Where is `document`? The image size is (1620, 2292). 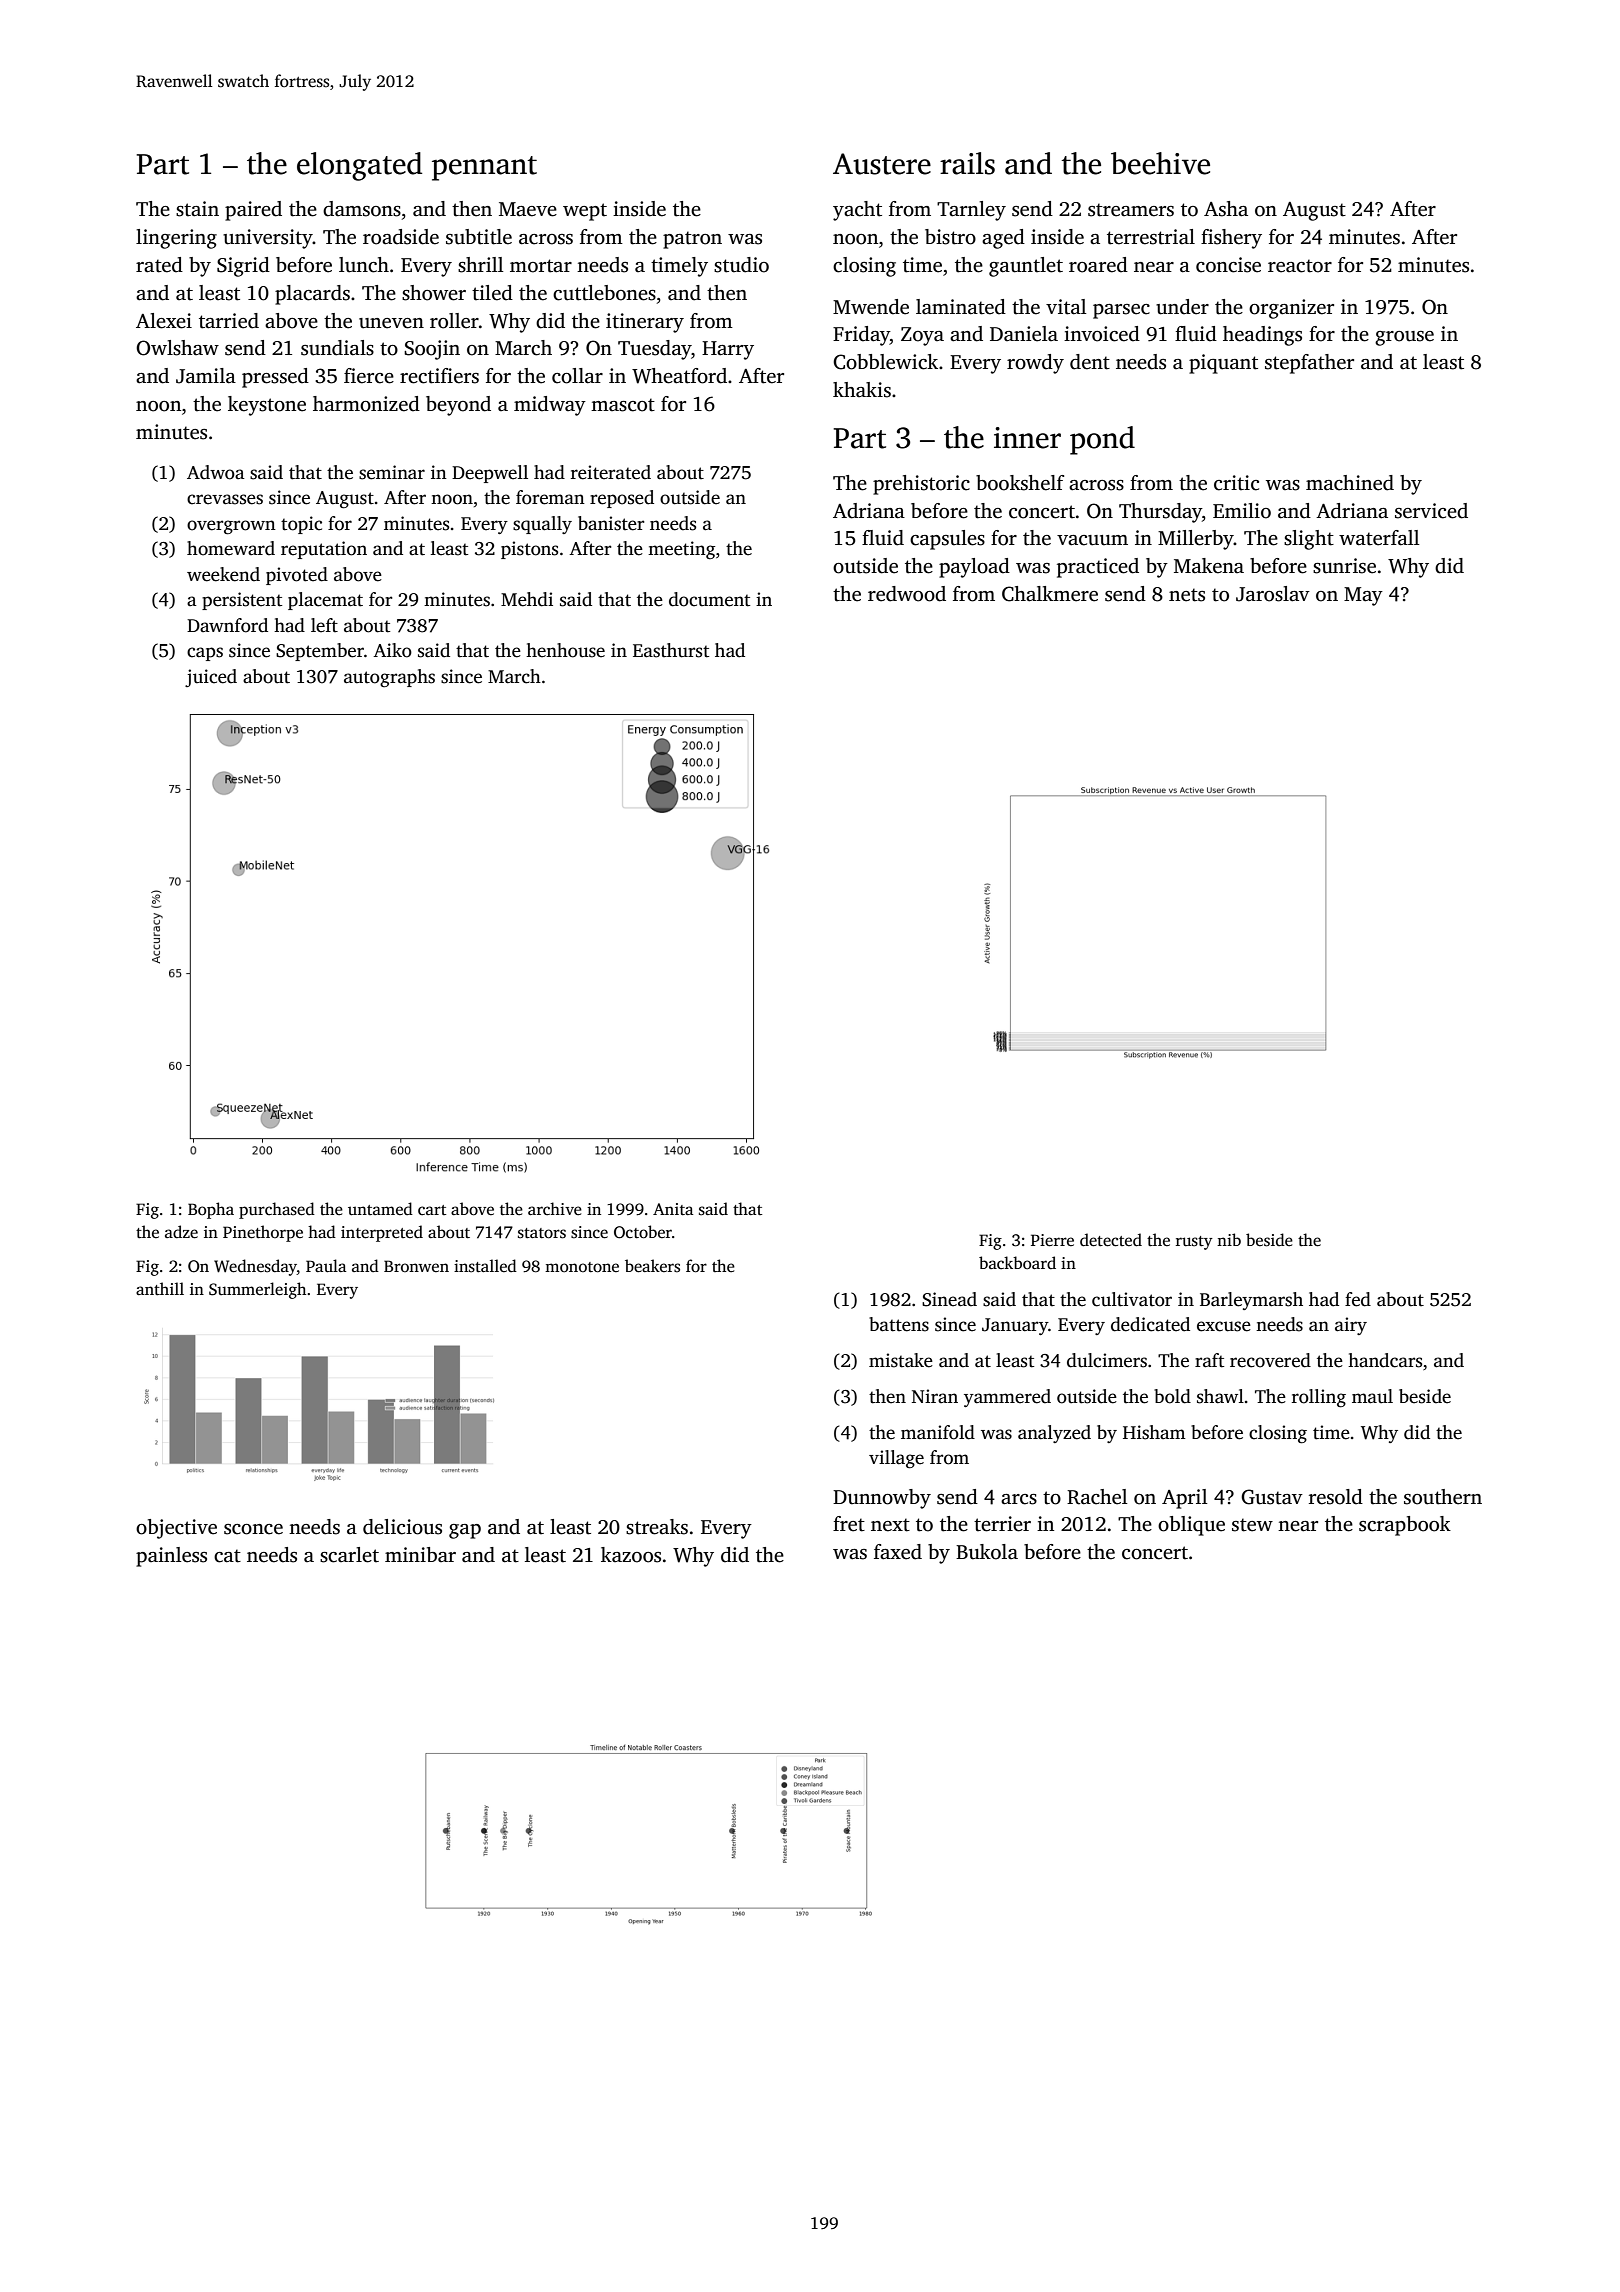 document is located at coordinates (709, 599).
